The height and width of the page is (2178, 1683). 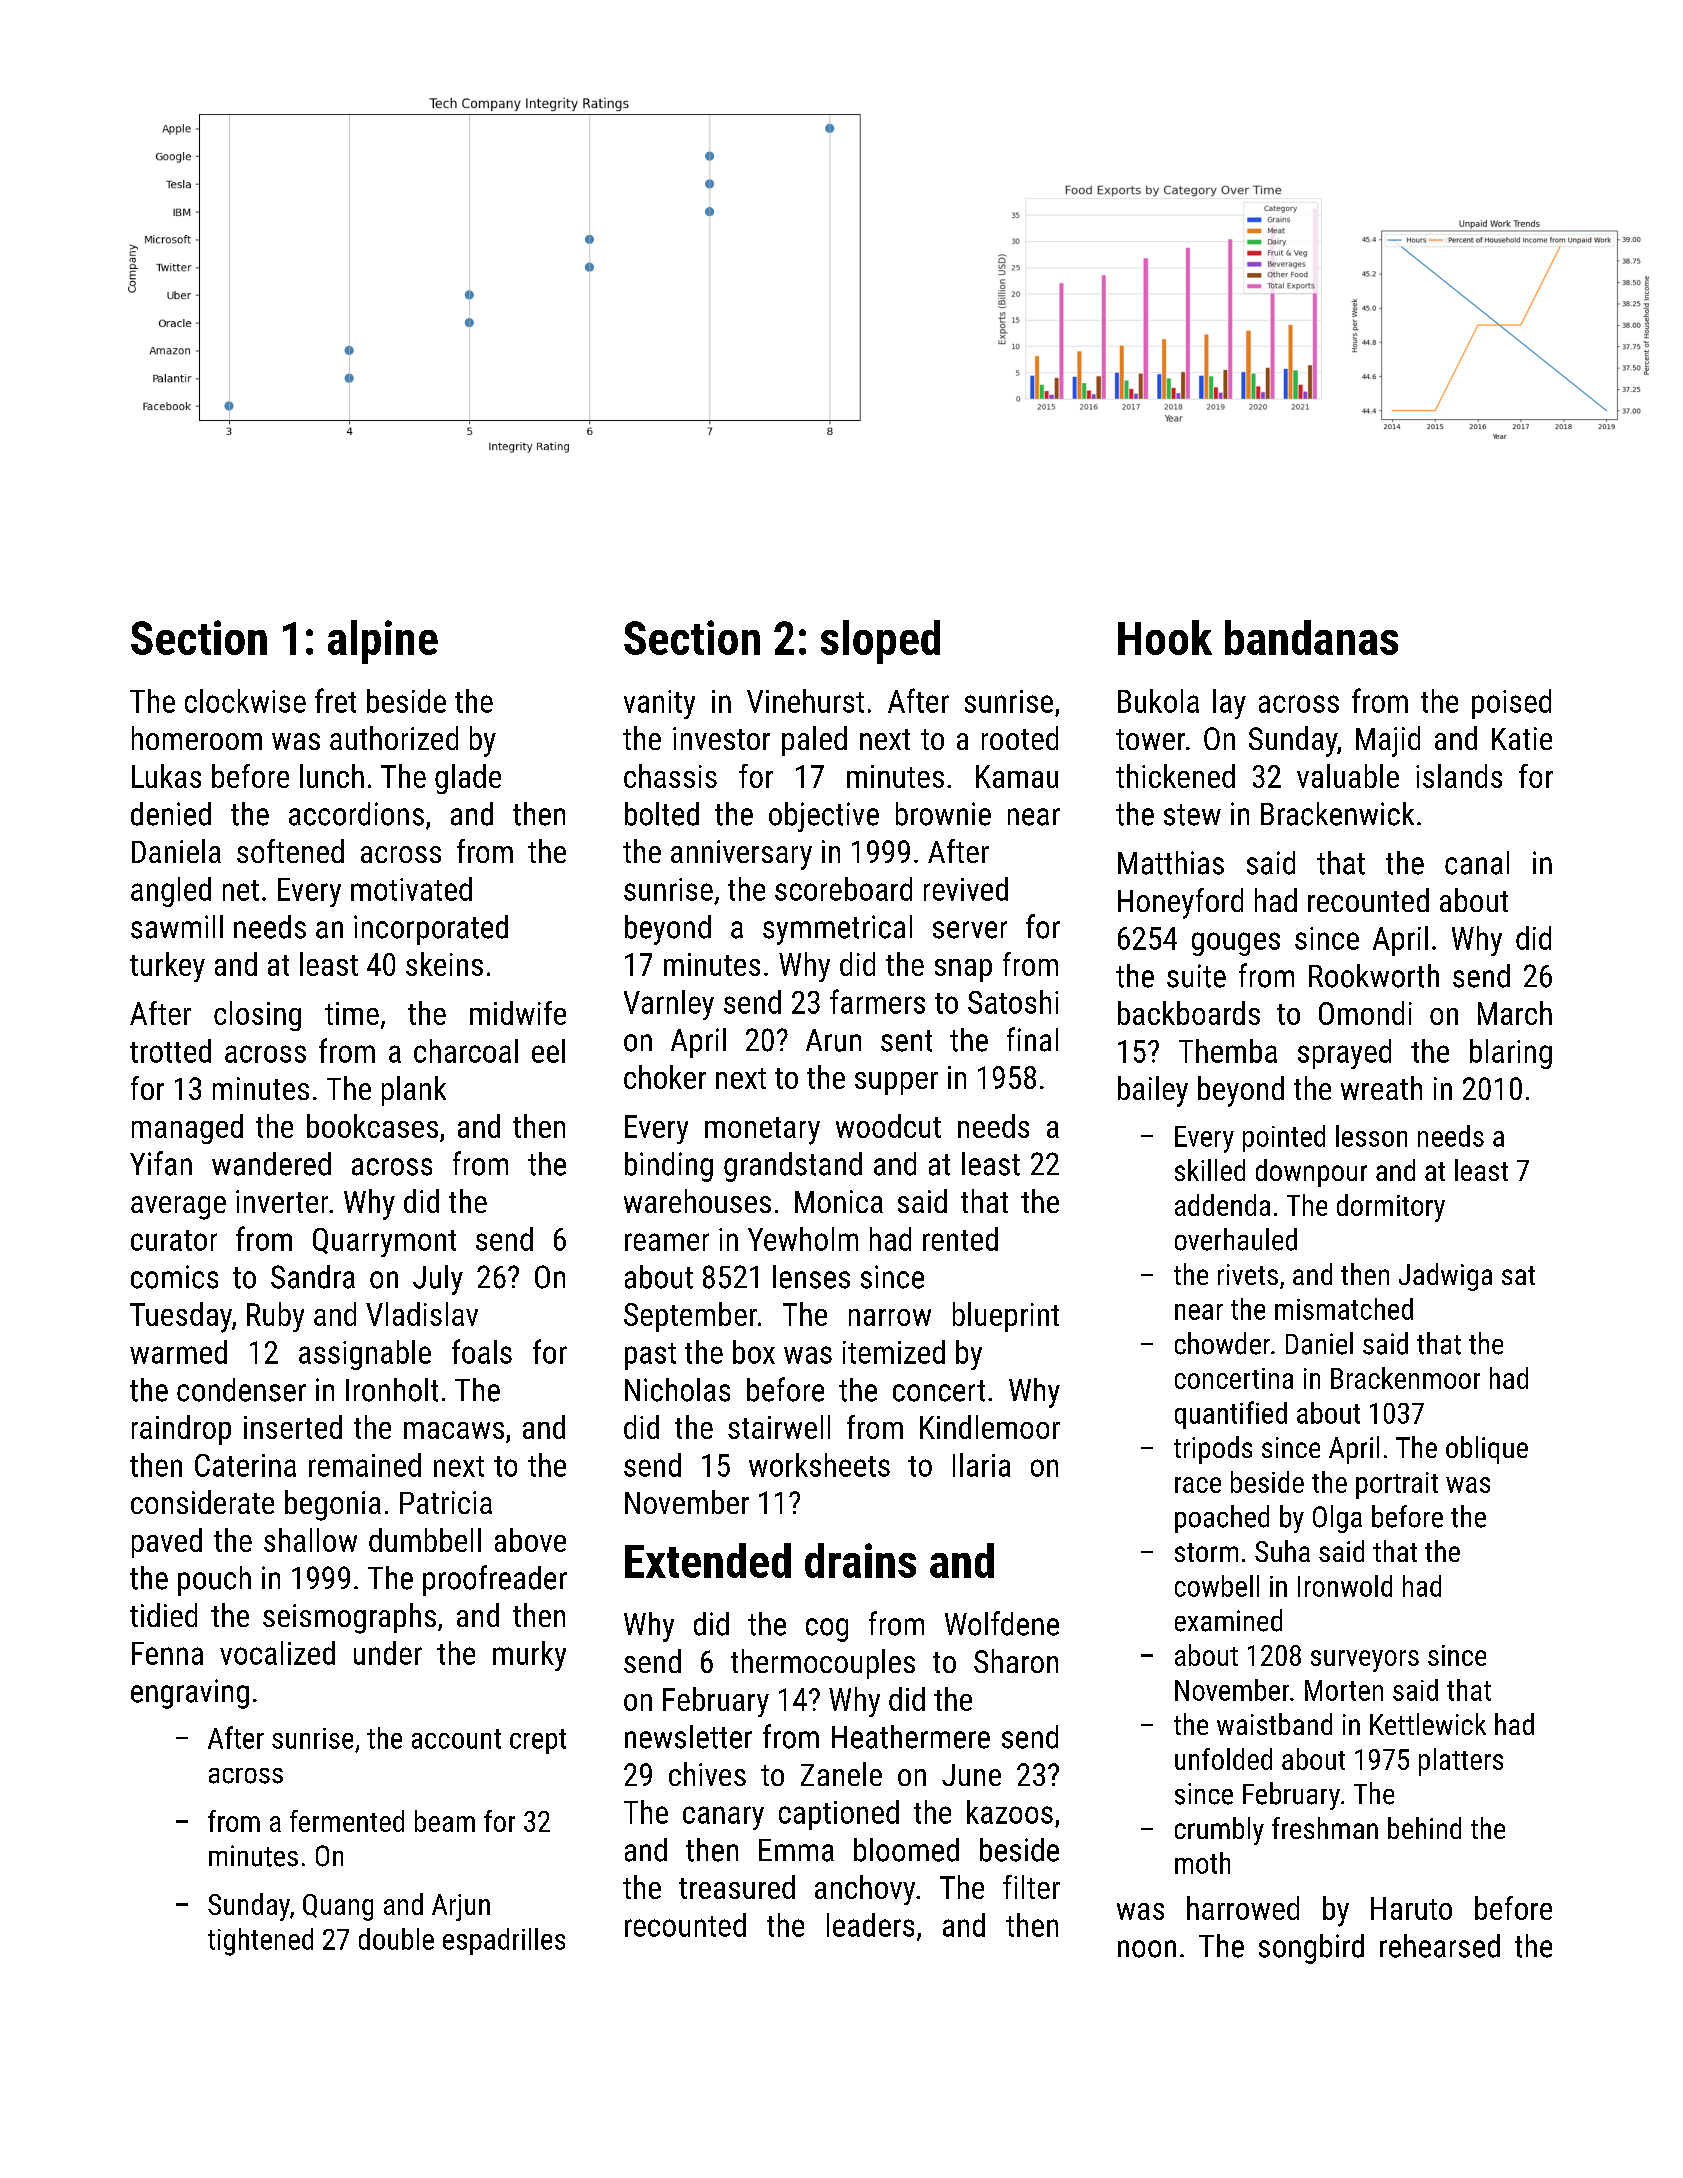 What do you see at coordinates (504, 1941) in the page?
I see `espadrilles` at bounding box center [504, 1941].
